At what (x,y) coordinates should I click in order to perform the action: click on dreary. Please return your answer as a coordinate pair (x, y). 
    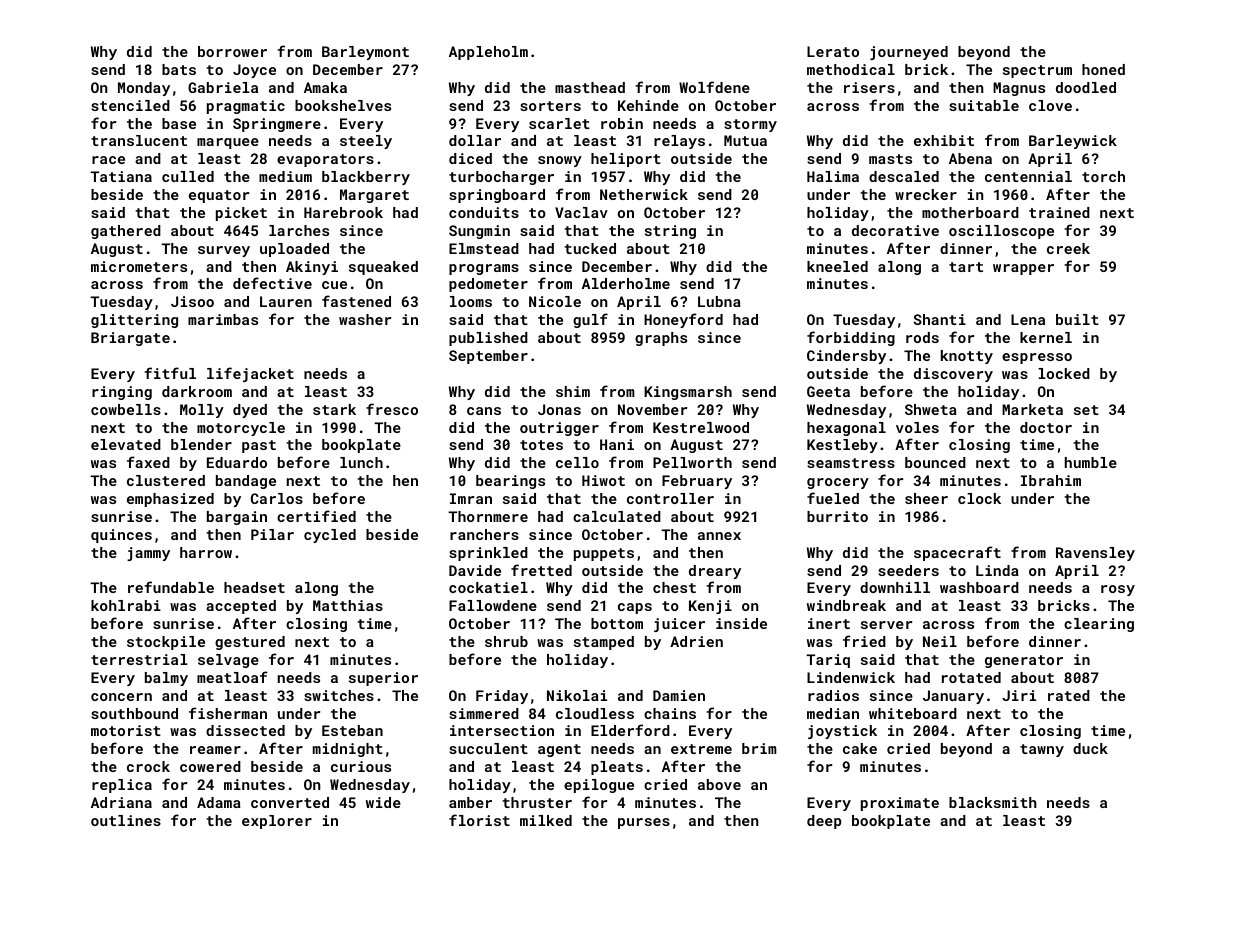
    Looking at the image, I should click on (715, 572).
